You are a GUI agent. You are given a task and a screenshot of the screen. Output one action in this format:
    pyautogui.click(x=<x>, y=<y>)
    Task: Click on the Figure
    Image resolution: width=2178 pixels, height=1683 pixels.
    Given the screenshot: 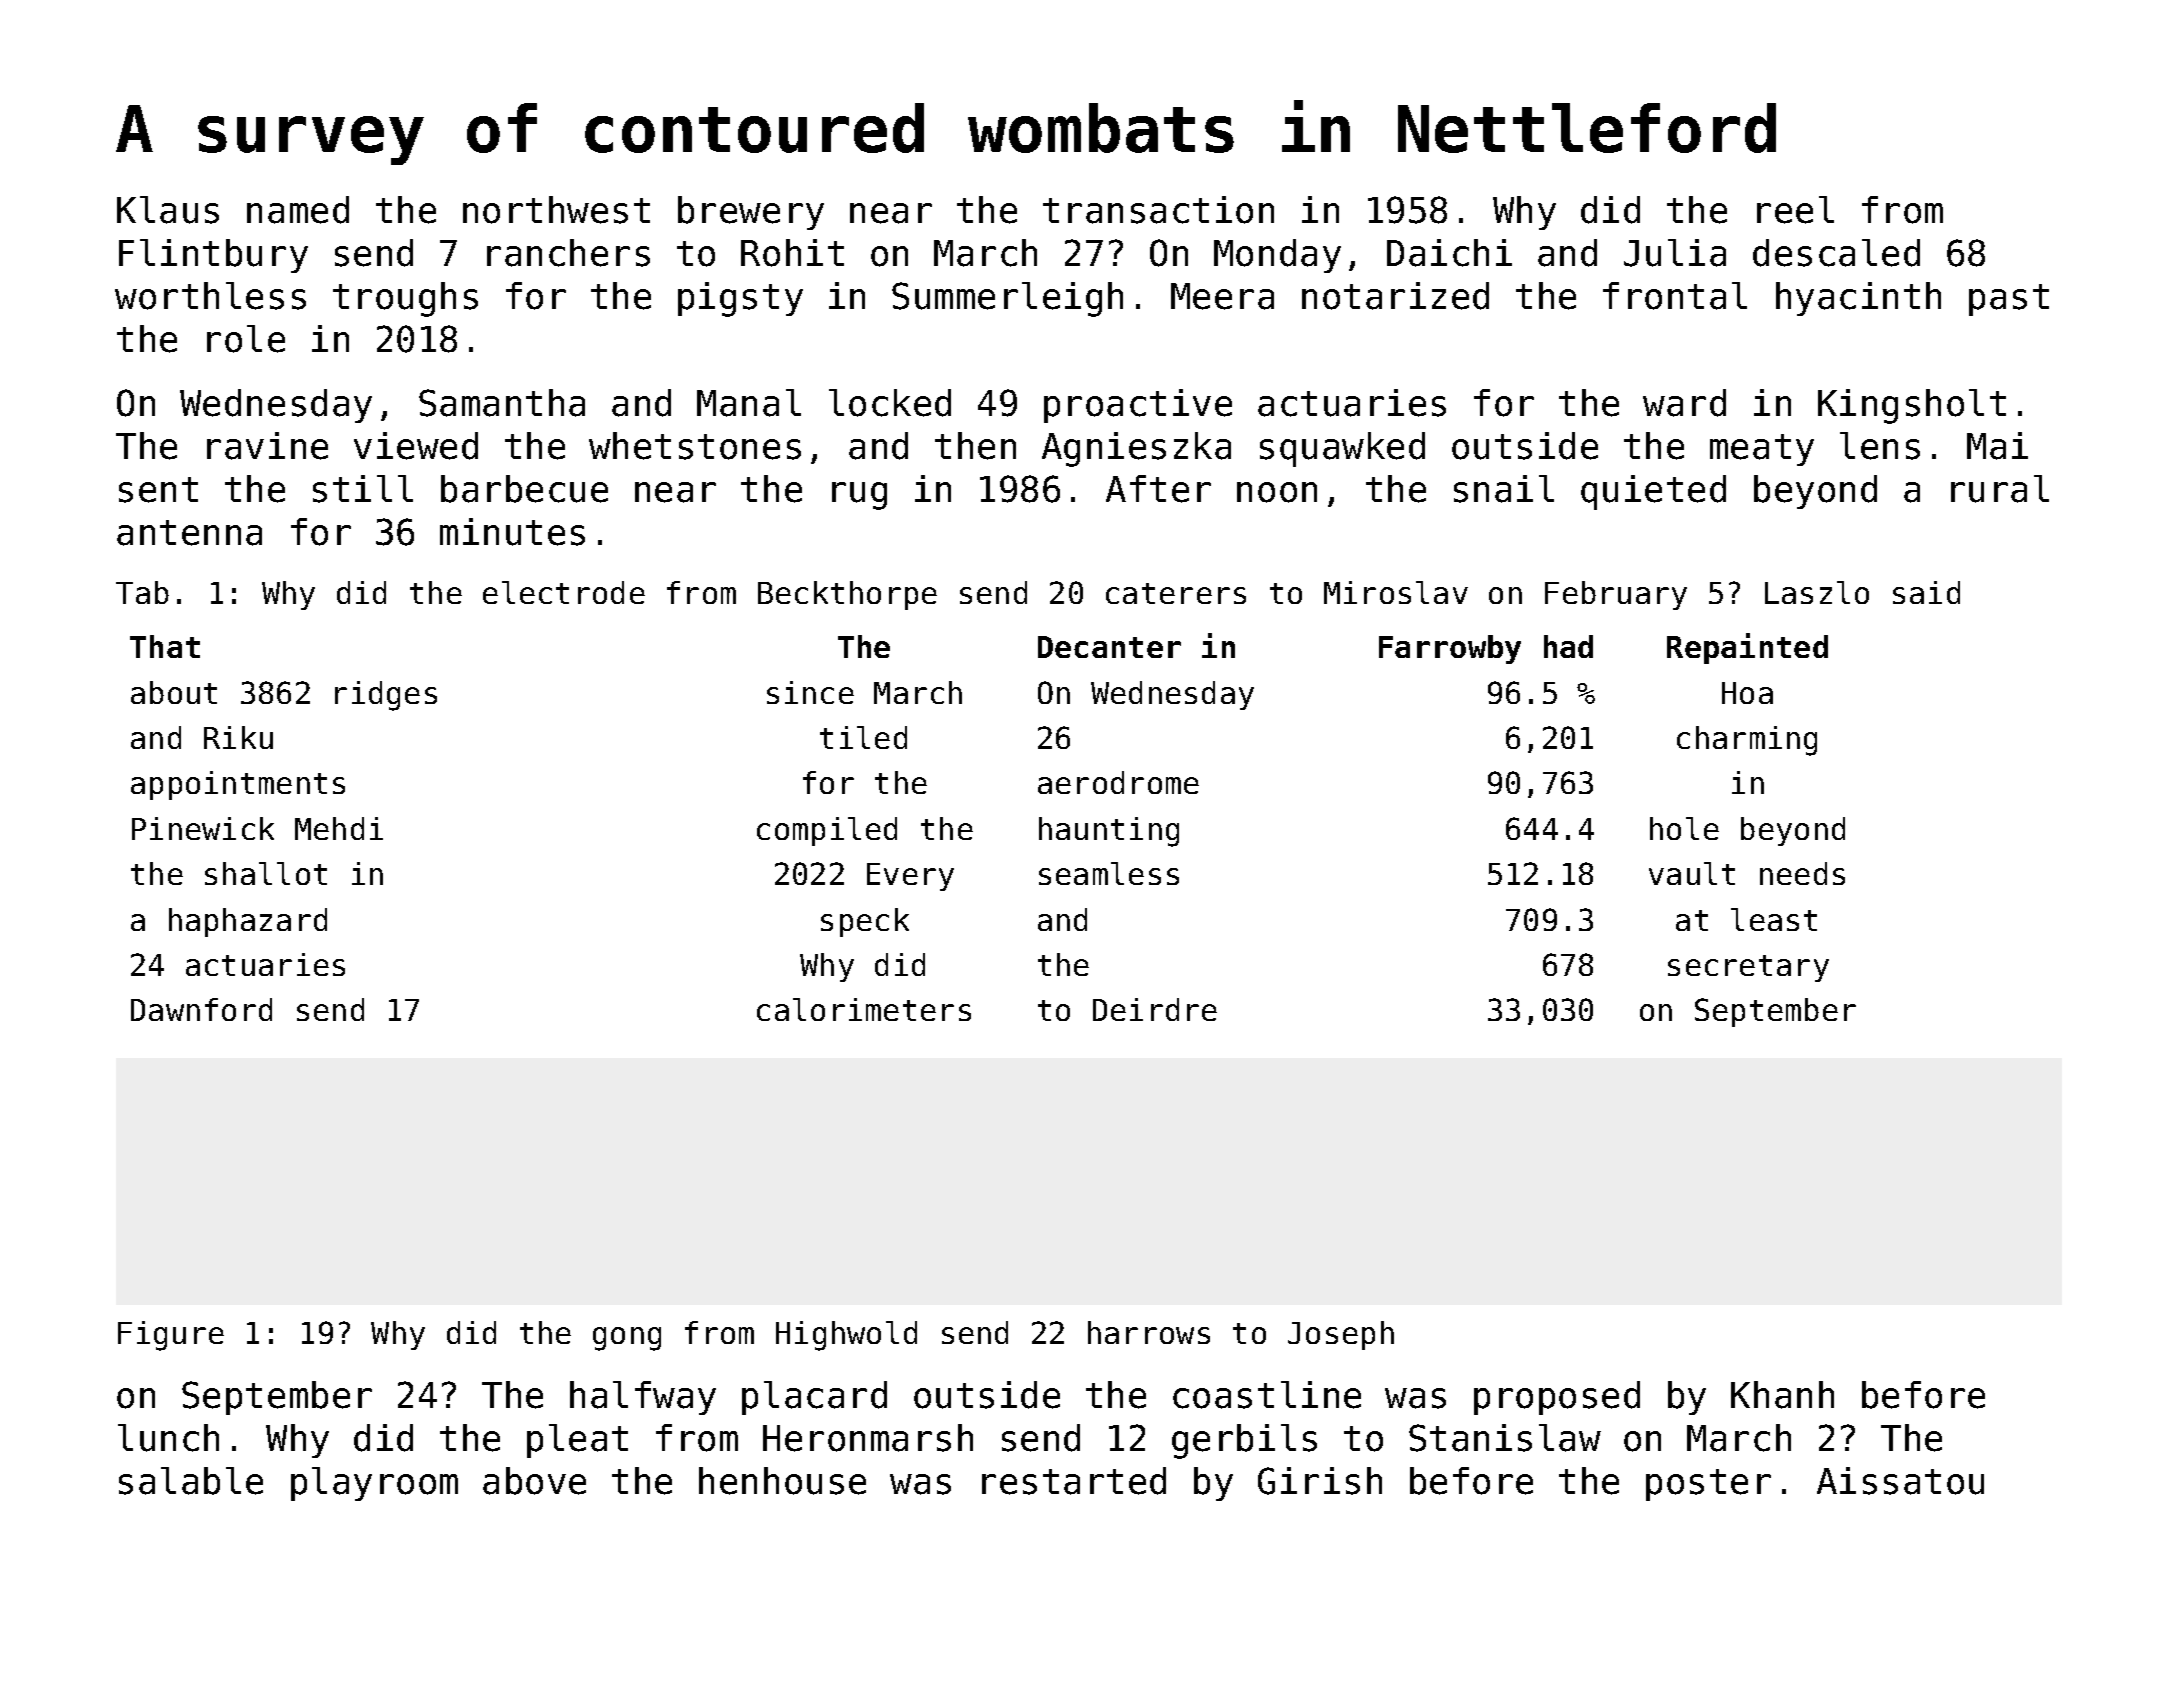 What is the action you would take?
    pyautogui.click(x=171, y=1336)
